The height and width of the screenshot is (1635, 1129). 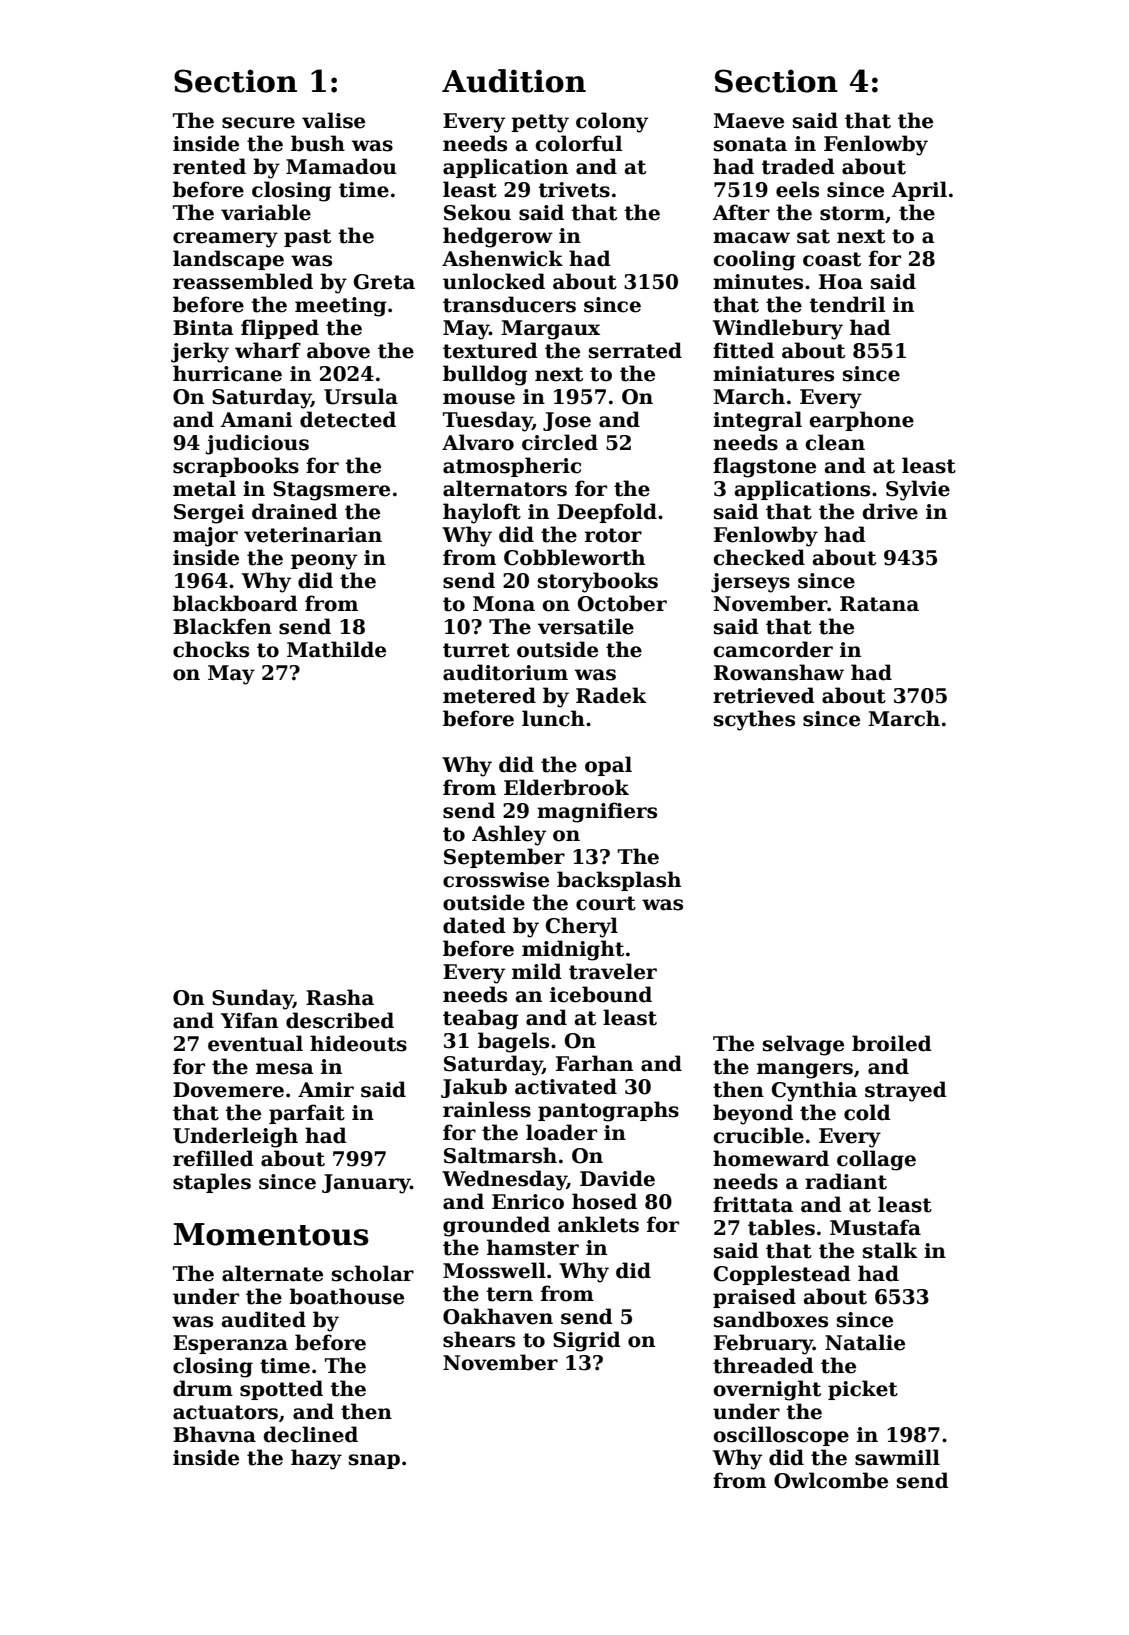 What do you see at coordinates (348, 419) in the screenshot?
I see `detected` at bounding box center [348, 419].
